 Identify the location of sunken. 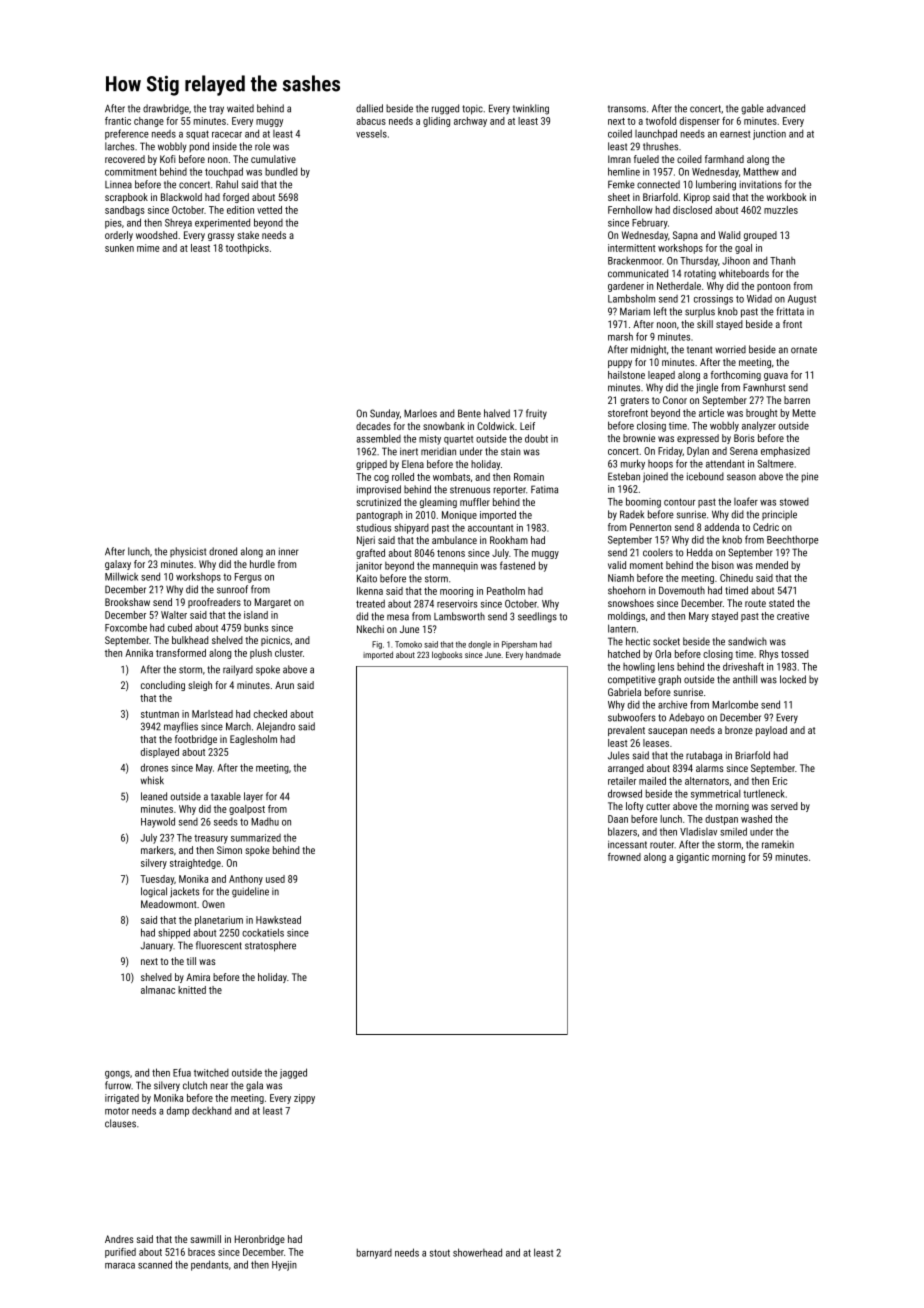
(119, 248).
